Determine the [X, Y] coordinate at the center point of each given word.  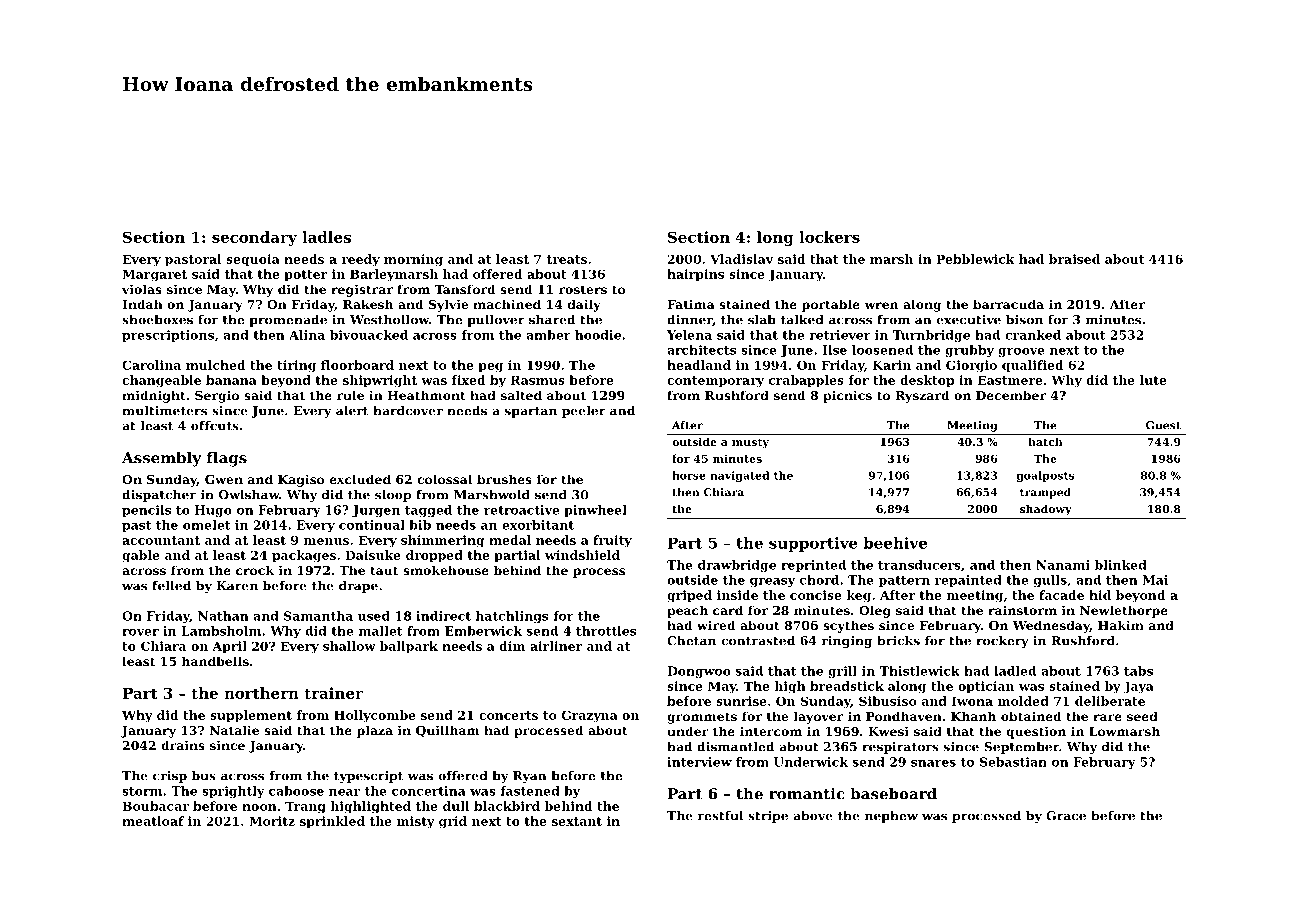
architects [701, 350]
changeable [161, 381]
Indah [142, 304]
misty [416, 822]
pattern [904, 581]
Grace [1066, 816]
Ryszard [922, 396]
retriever [840, 335]
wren [881, 305]
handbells [215, 661]
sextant [577, 821]
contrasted [758, 641]
